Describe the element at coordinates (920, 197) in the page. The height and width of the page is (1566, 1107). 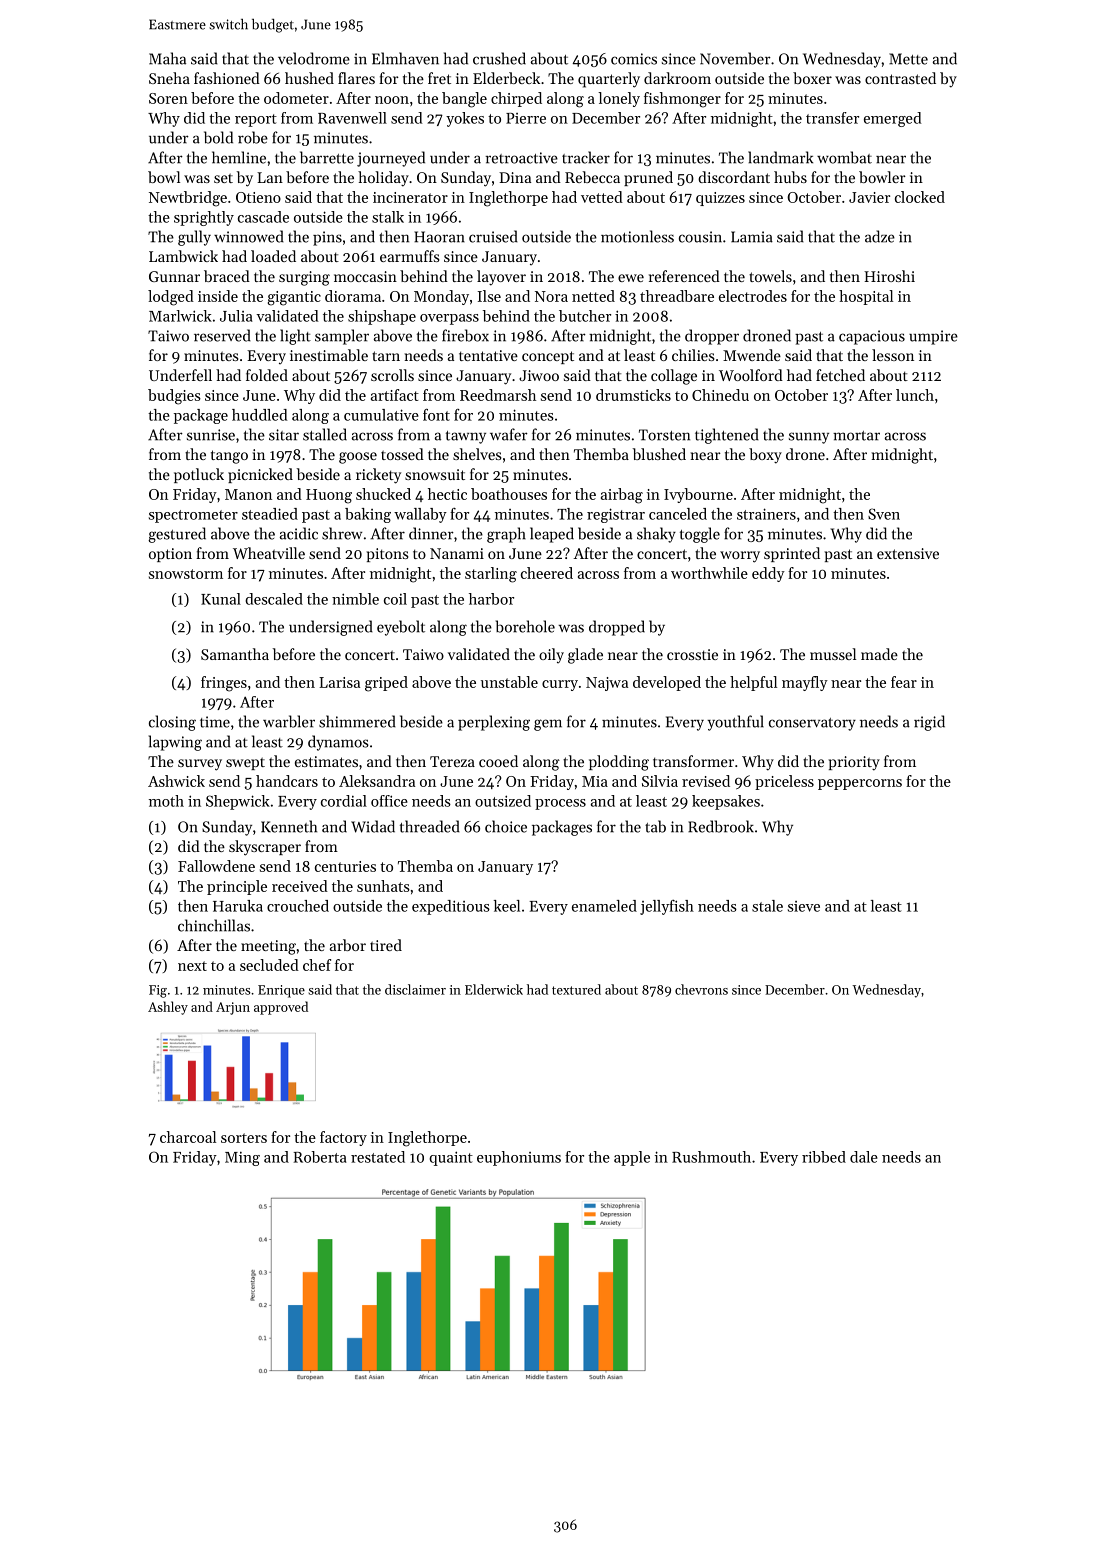
I see `clocked` at that location.
